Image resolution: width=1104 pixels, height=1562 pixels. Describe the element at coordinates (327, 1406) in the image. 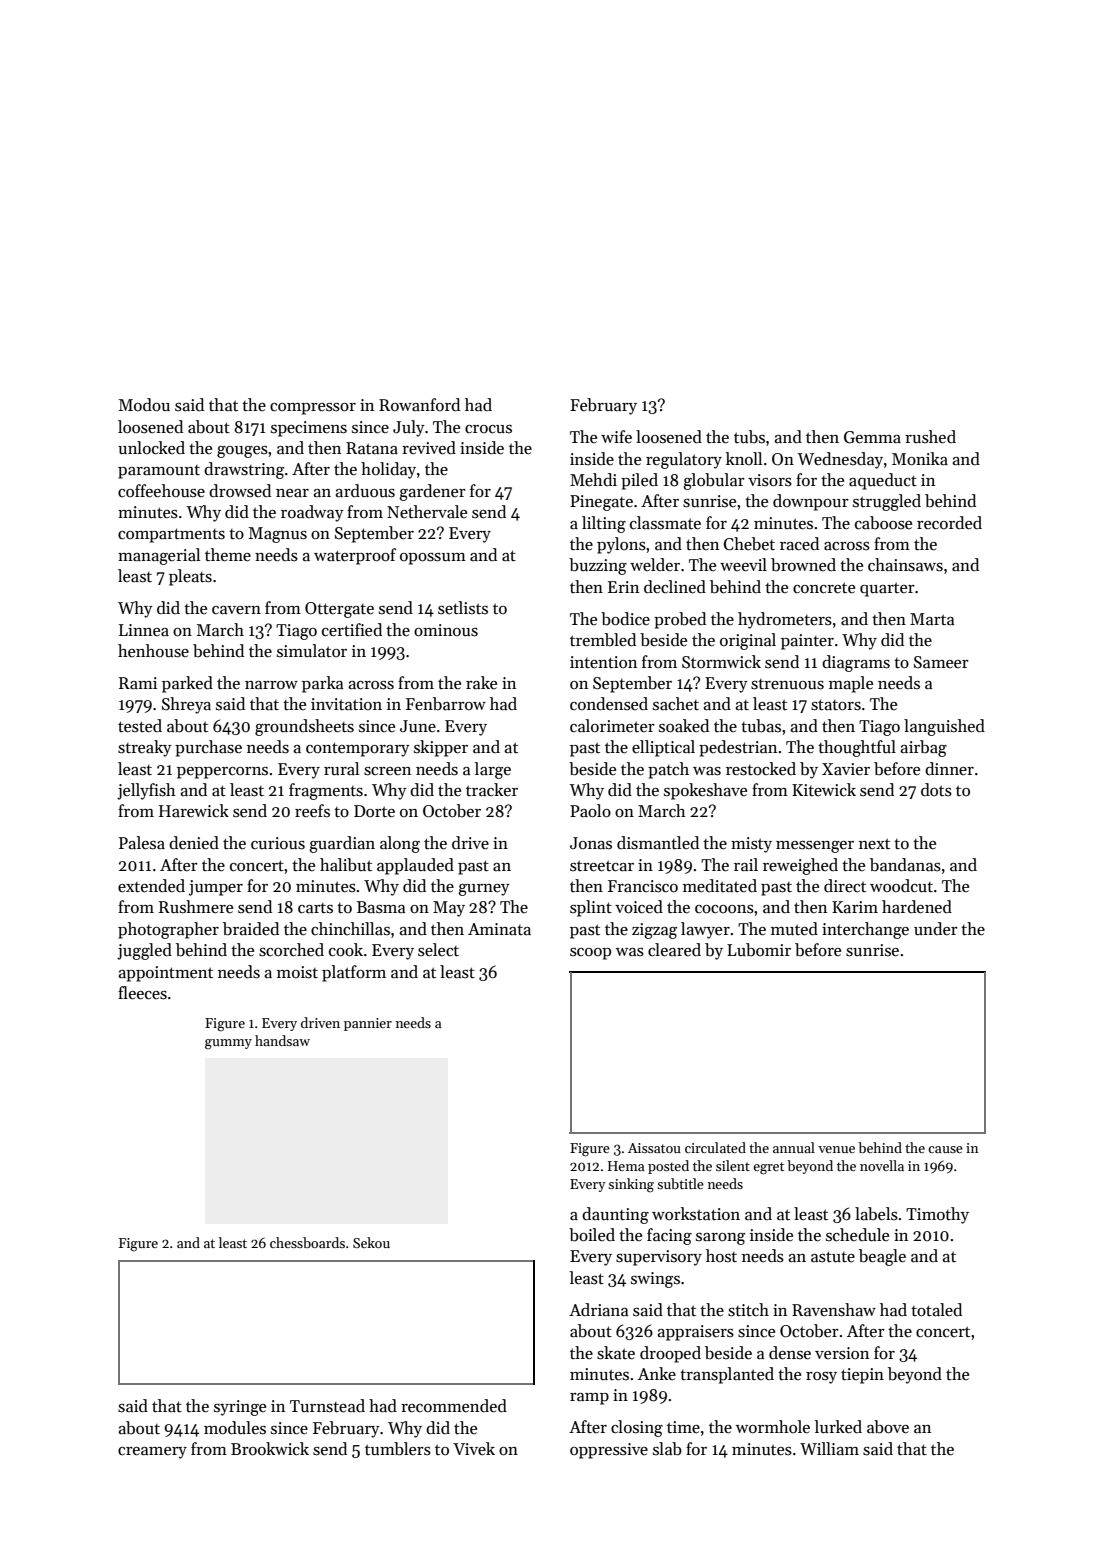

I see `Turnstead` at that location.
